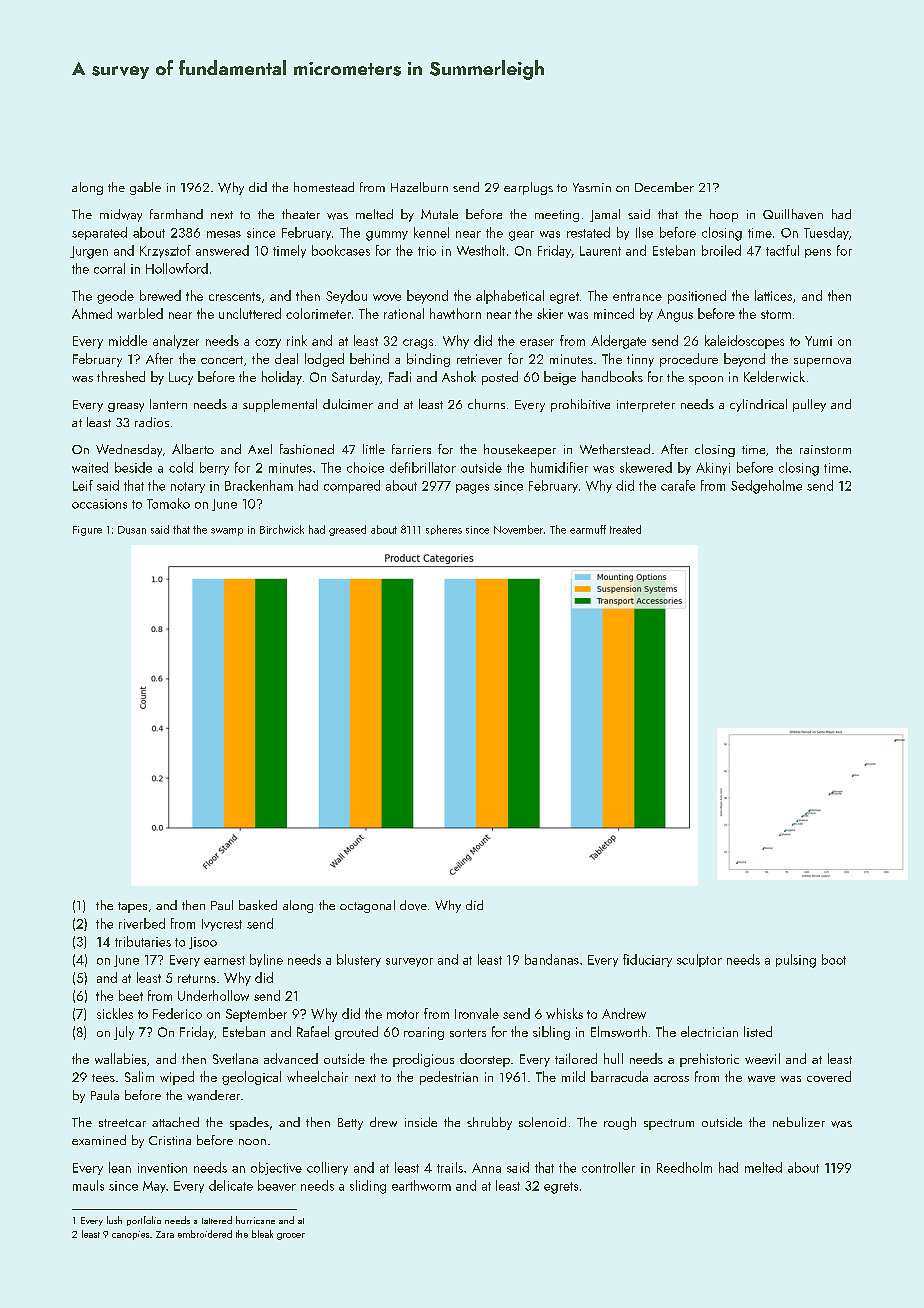 This screenshot has width=924, height=1308. Describe the element at coordinates (450, 1167) in the screenshot. I see `trails` at that location.
